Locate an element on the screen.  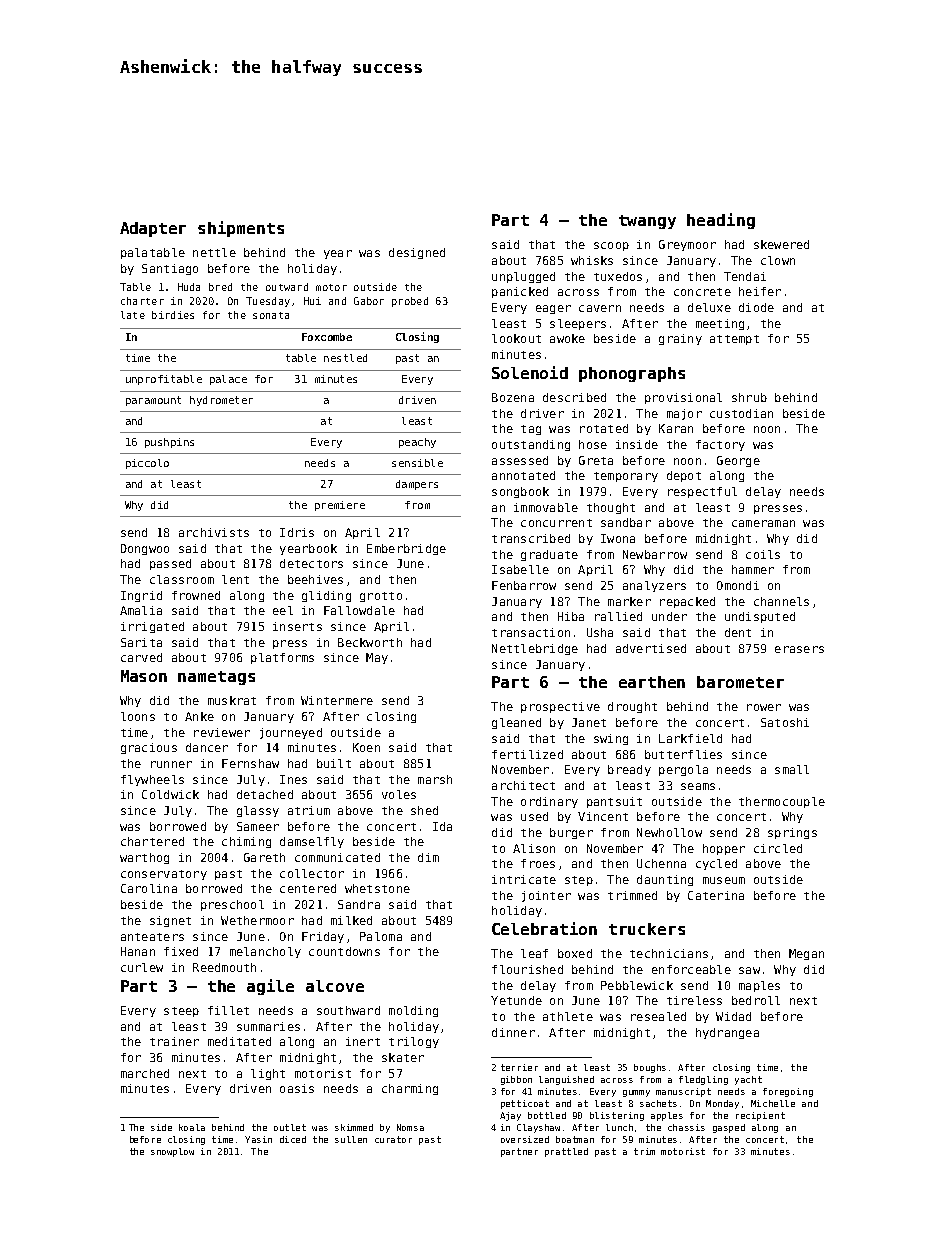
outward is located at coordinates (287, 287).
